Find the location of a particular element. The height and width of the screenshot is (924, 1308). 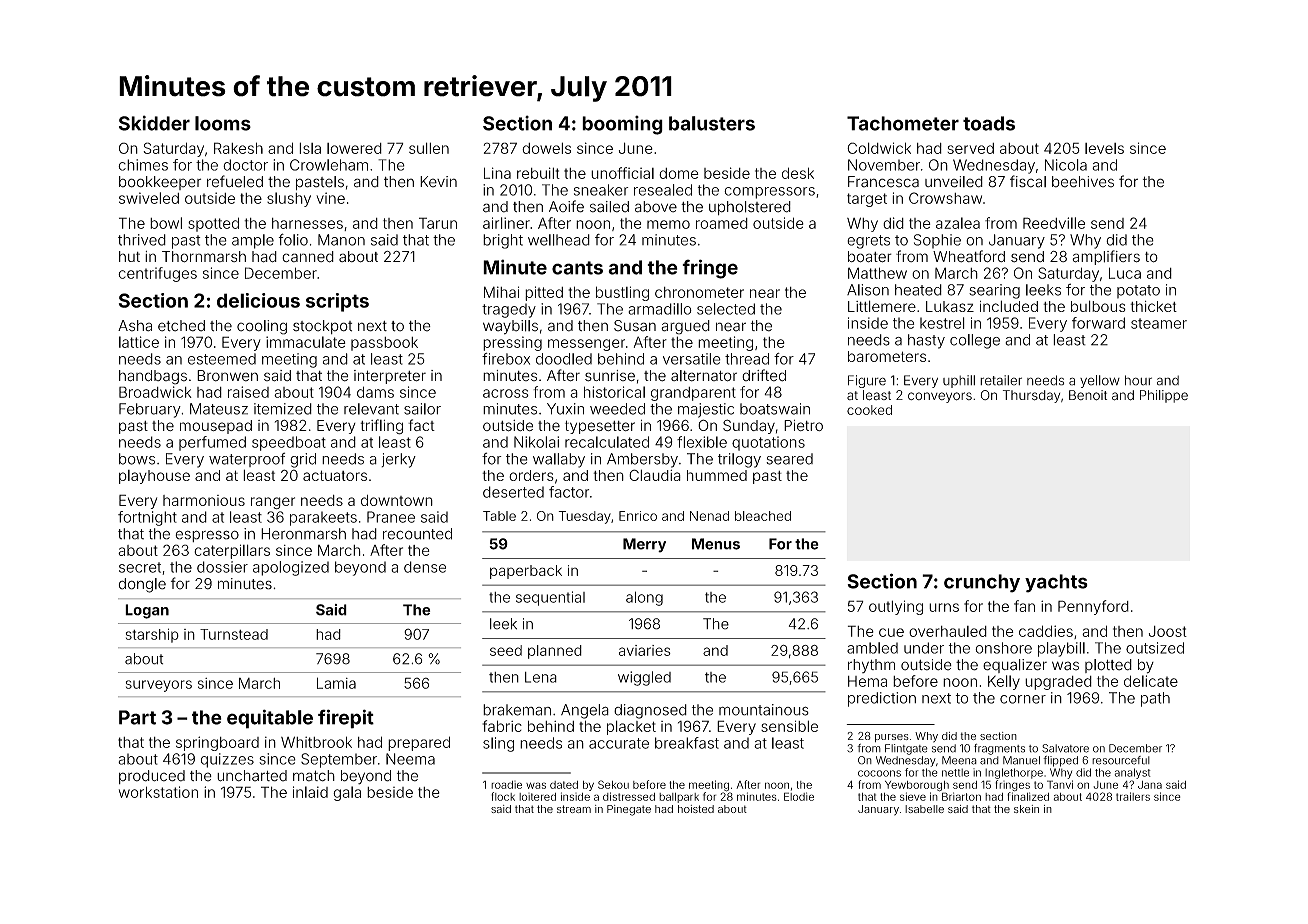

quotations is located at coordinates (768, 443).
